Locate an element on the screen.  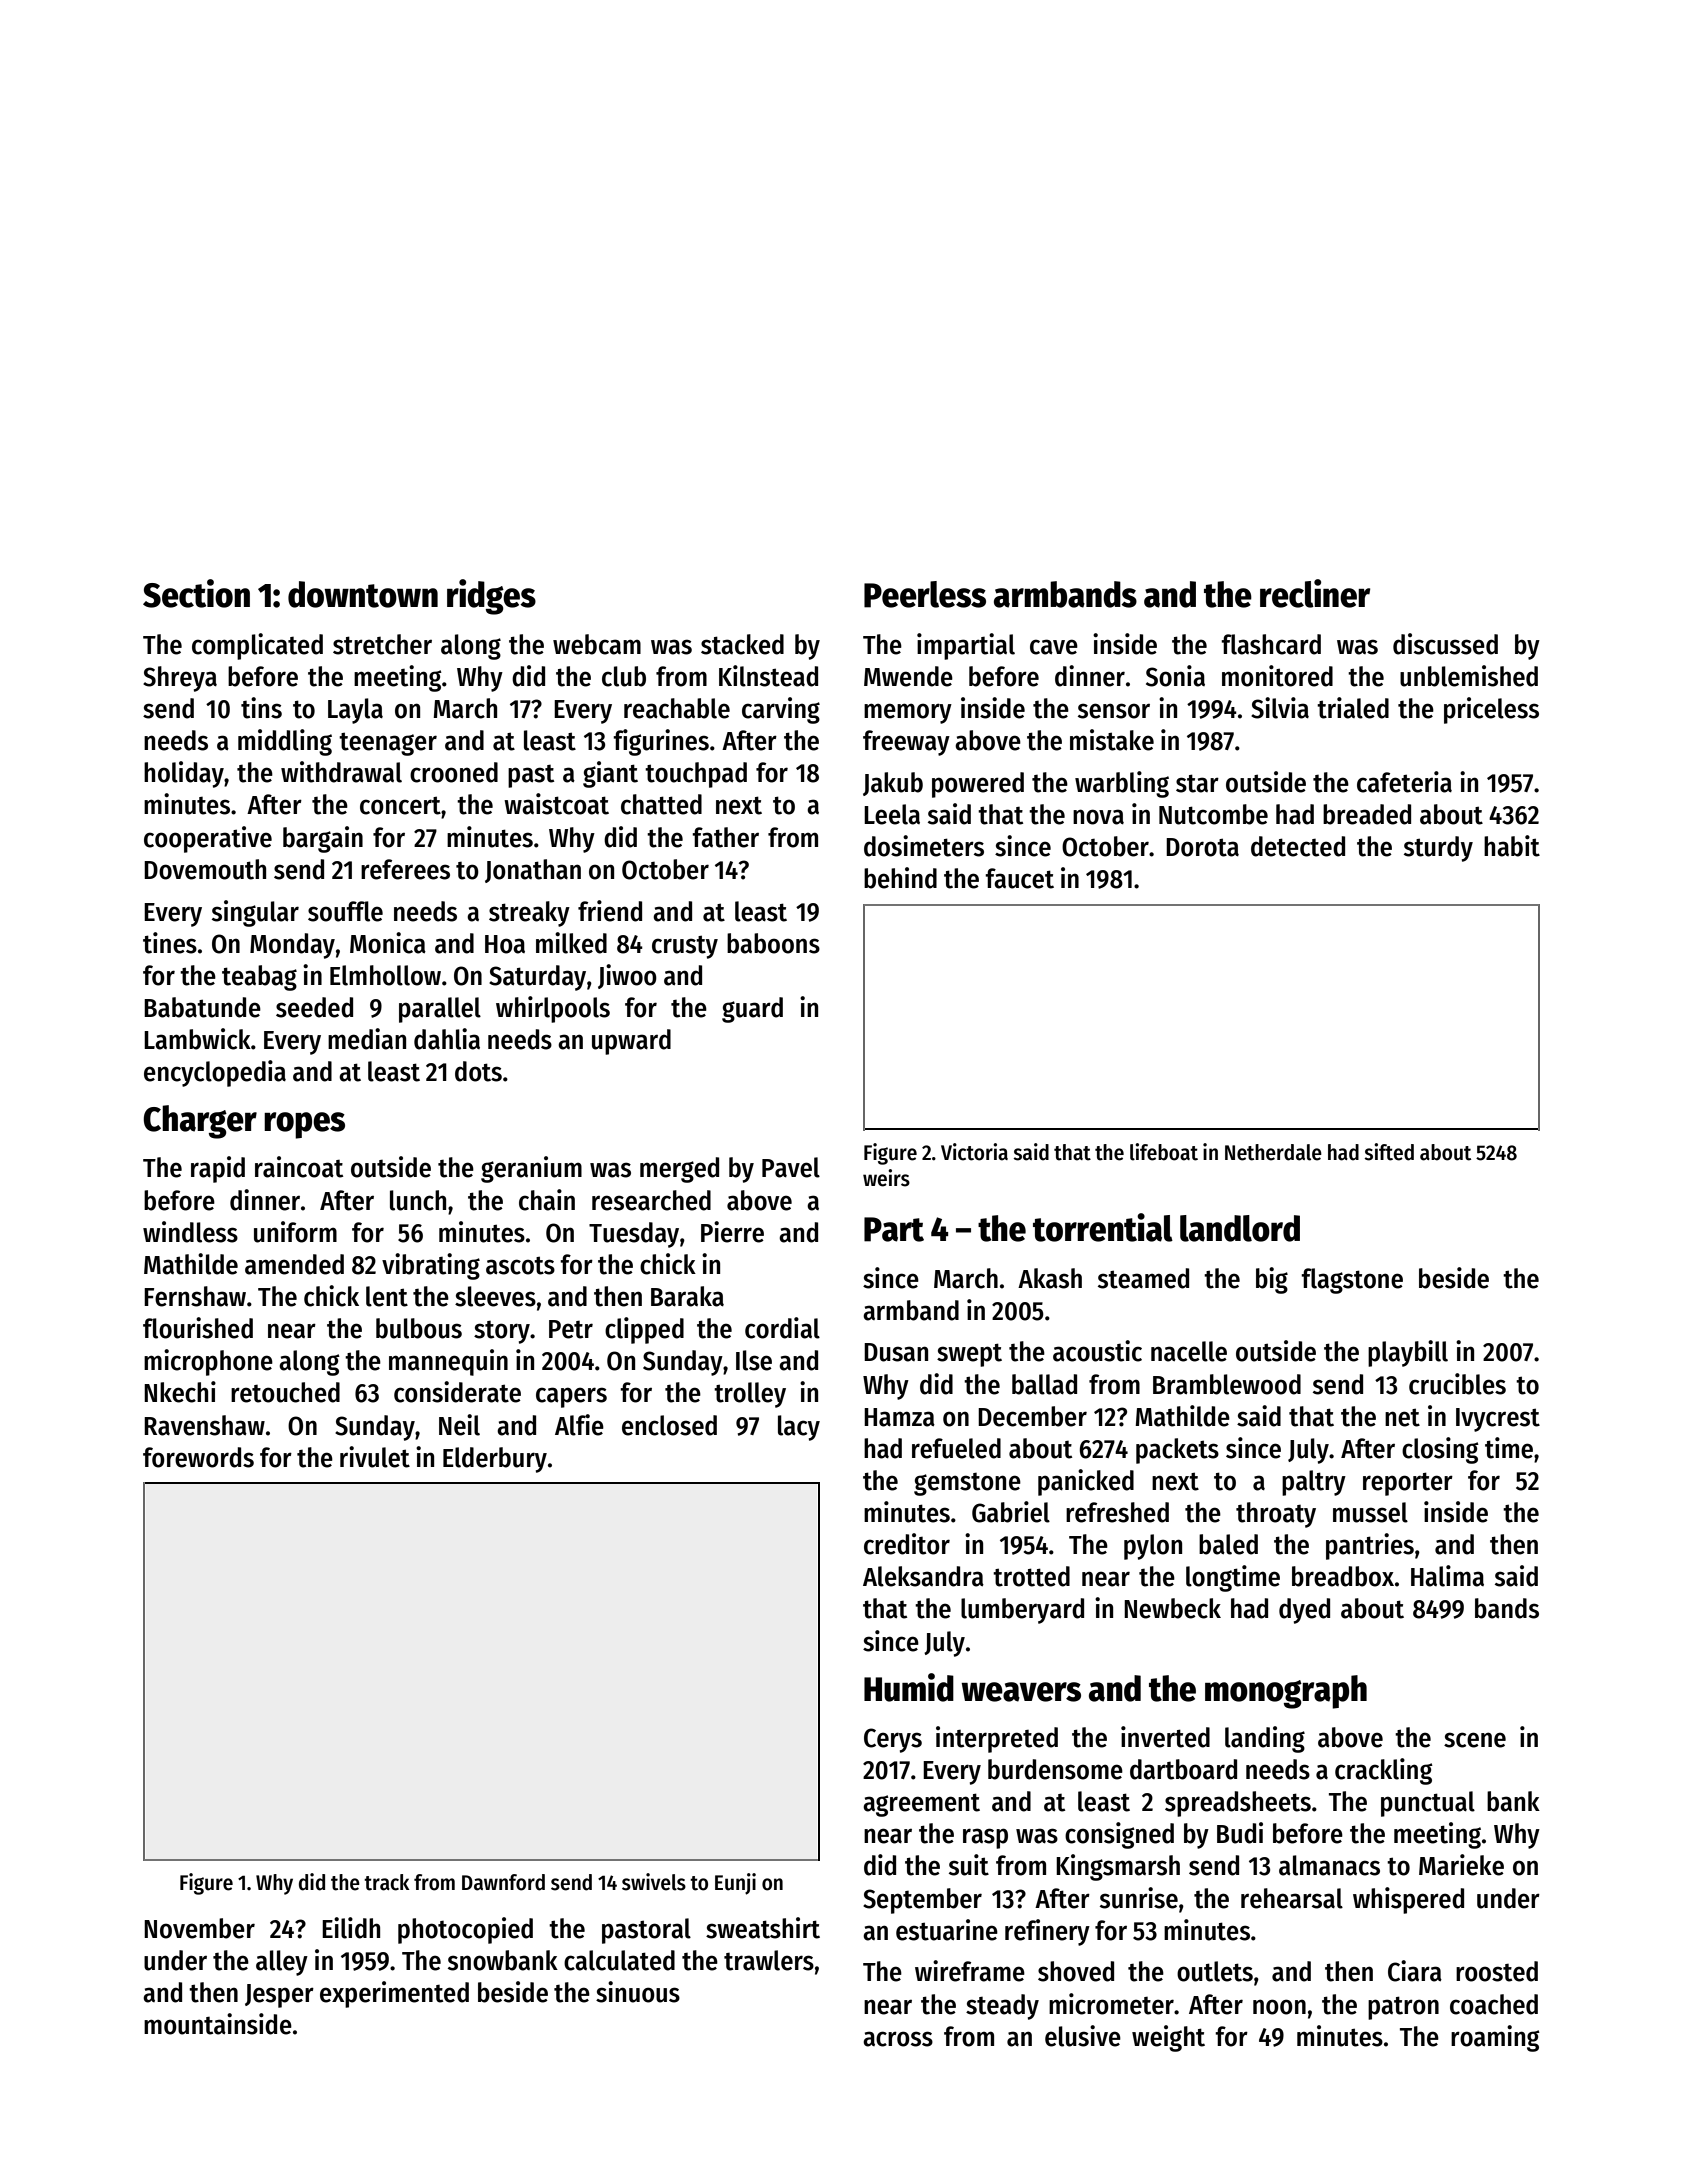
Humid is located at coordinates (909, 1687).
